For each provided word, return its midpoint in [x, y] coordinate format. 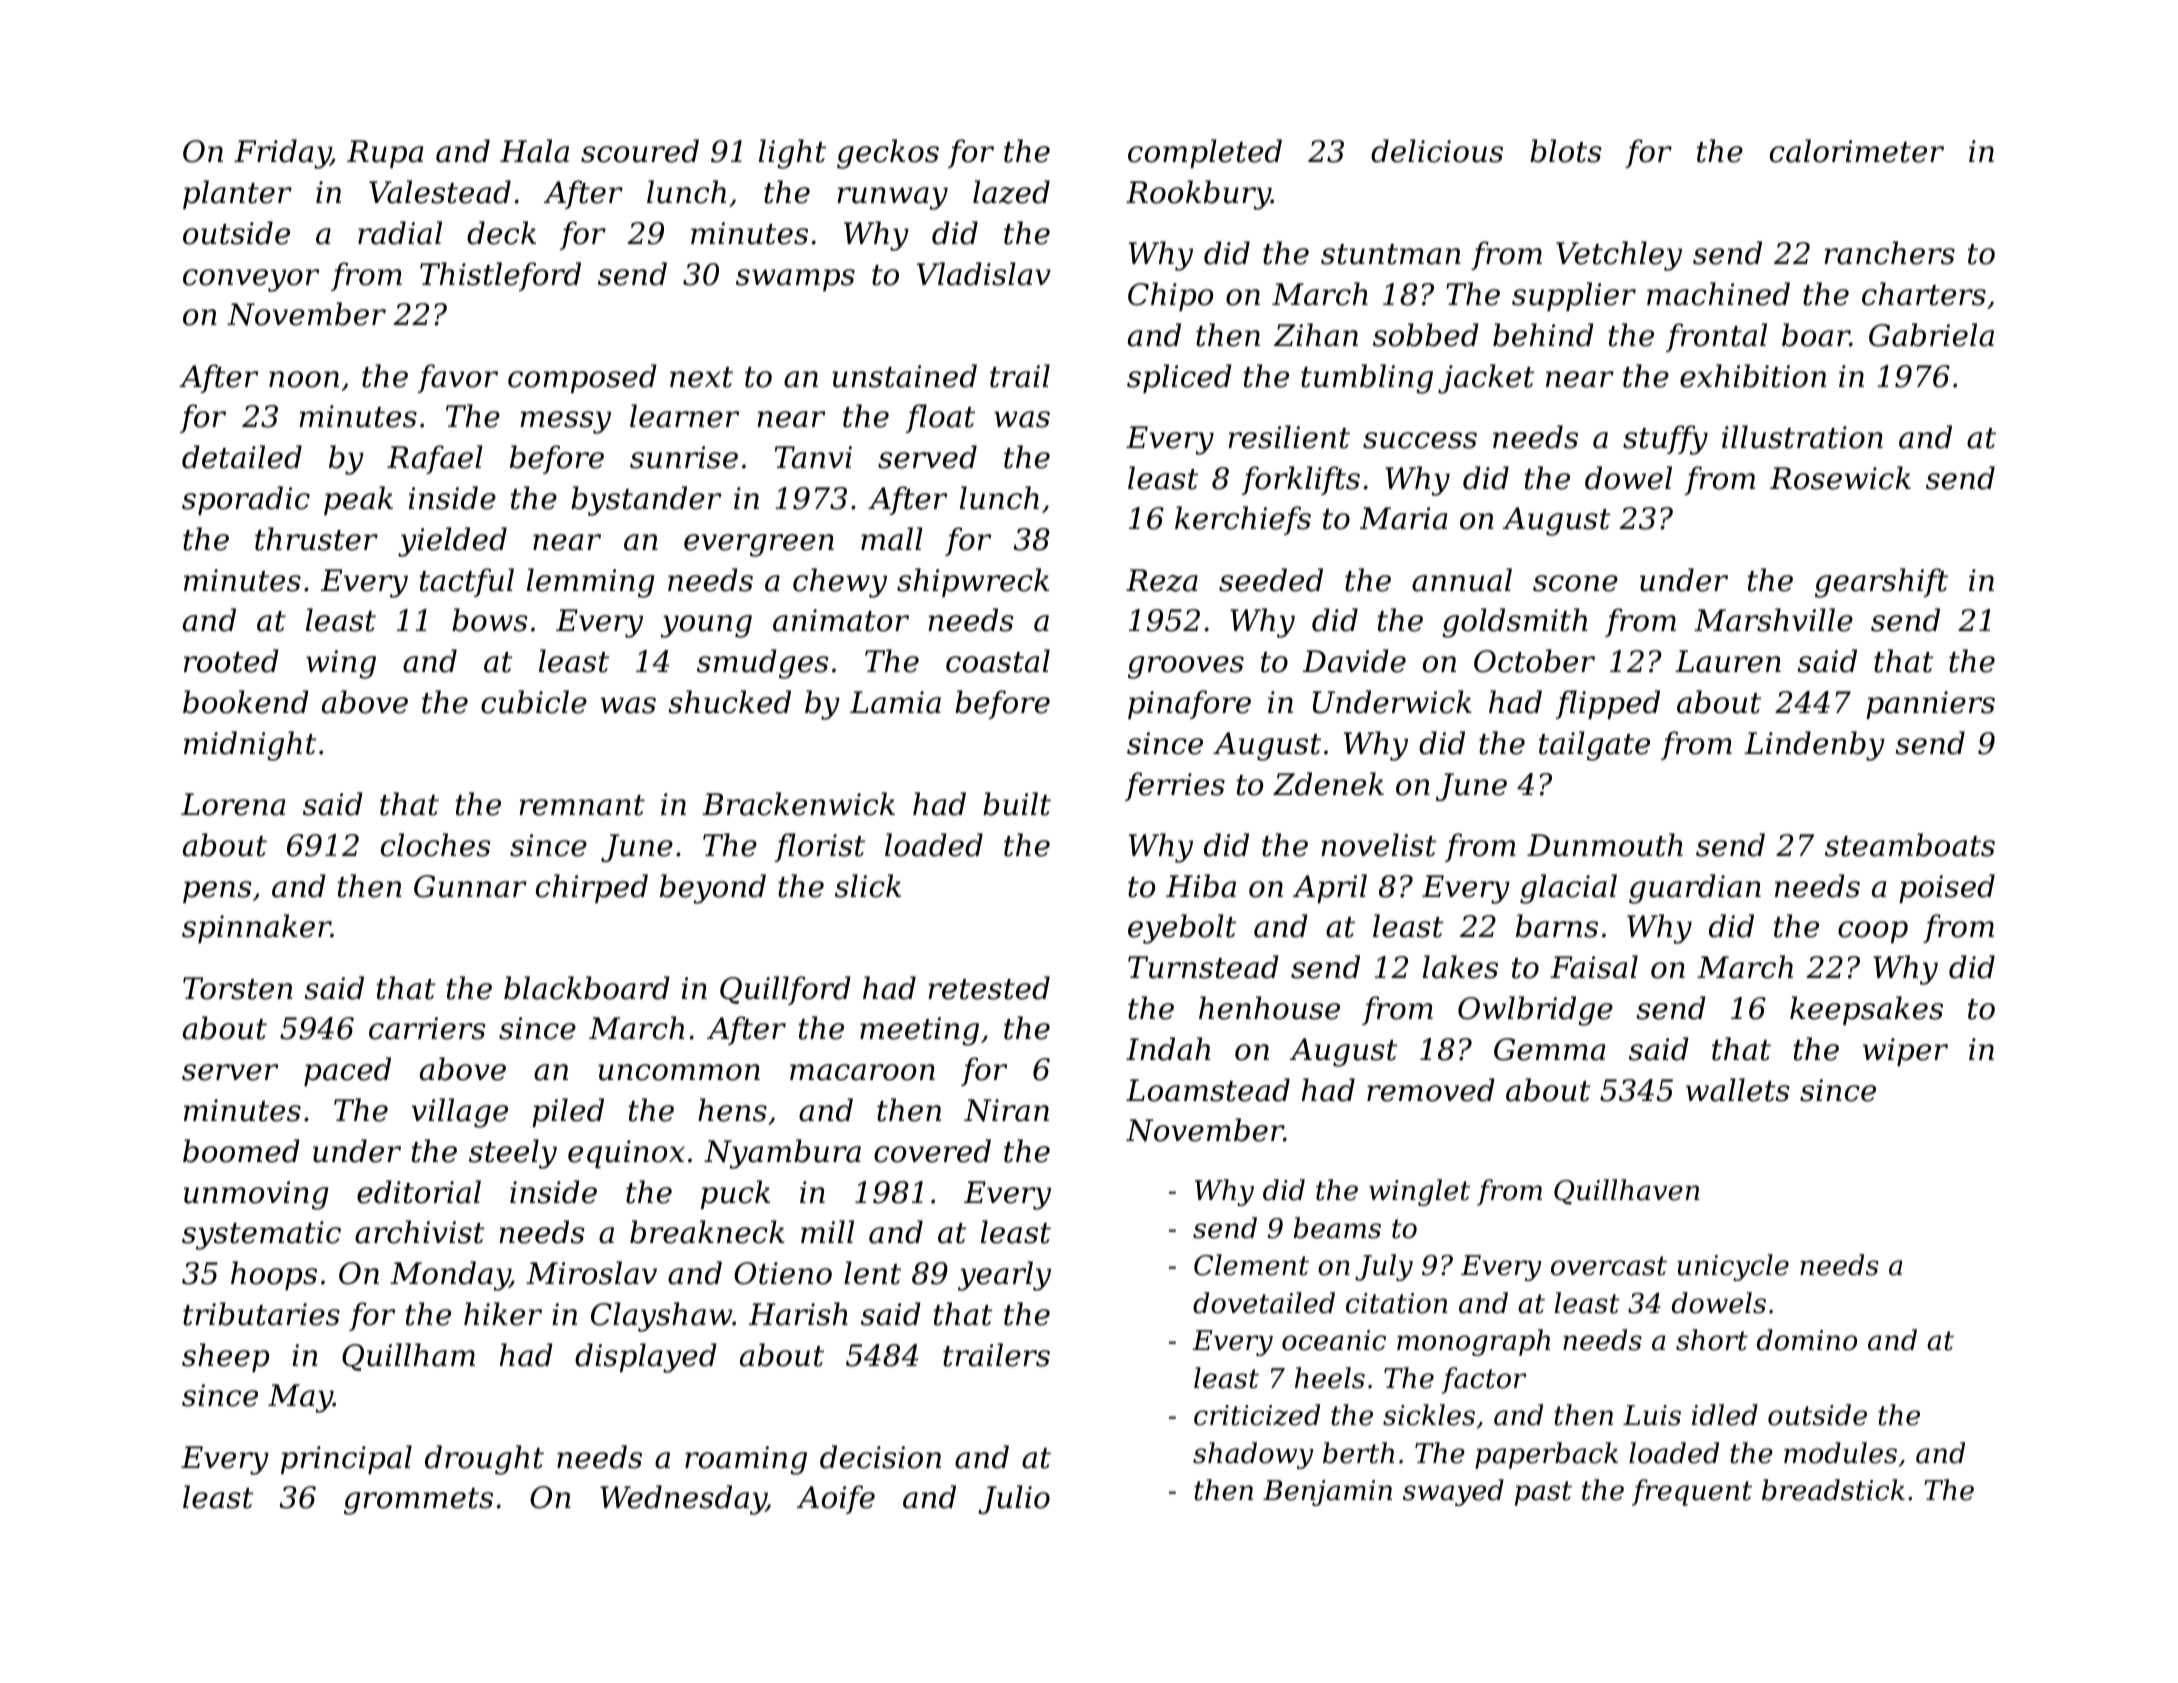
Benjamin [1327, 1493]
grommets [418, 1501]
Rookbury [1198, 195]
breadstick [1833, 1490]
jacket [1486, 379]
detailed [242, 457]
